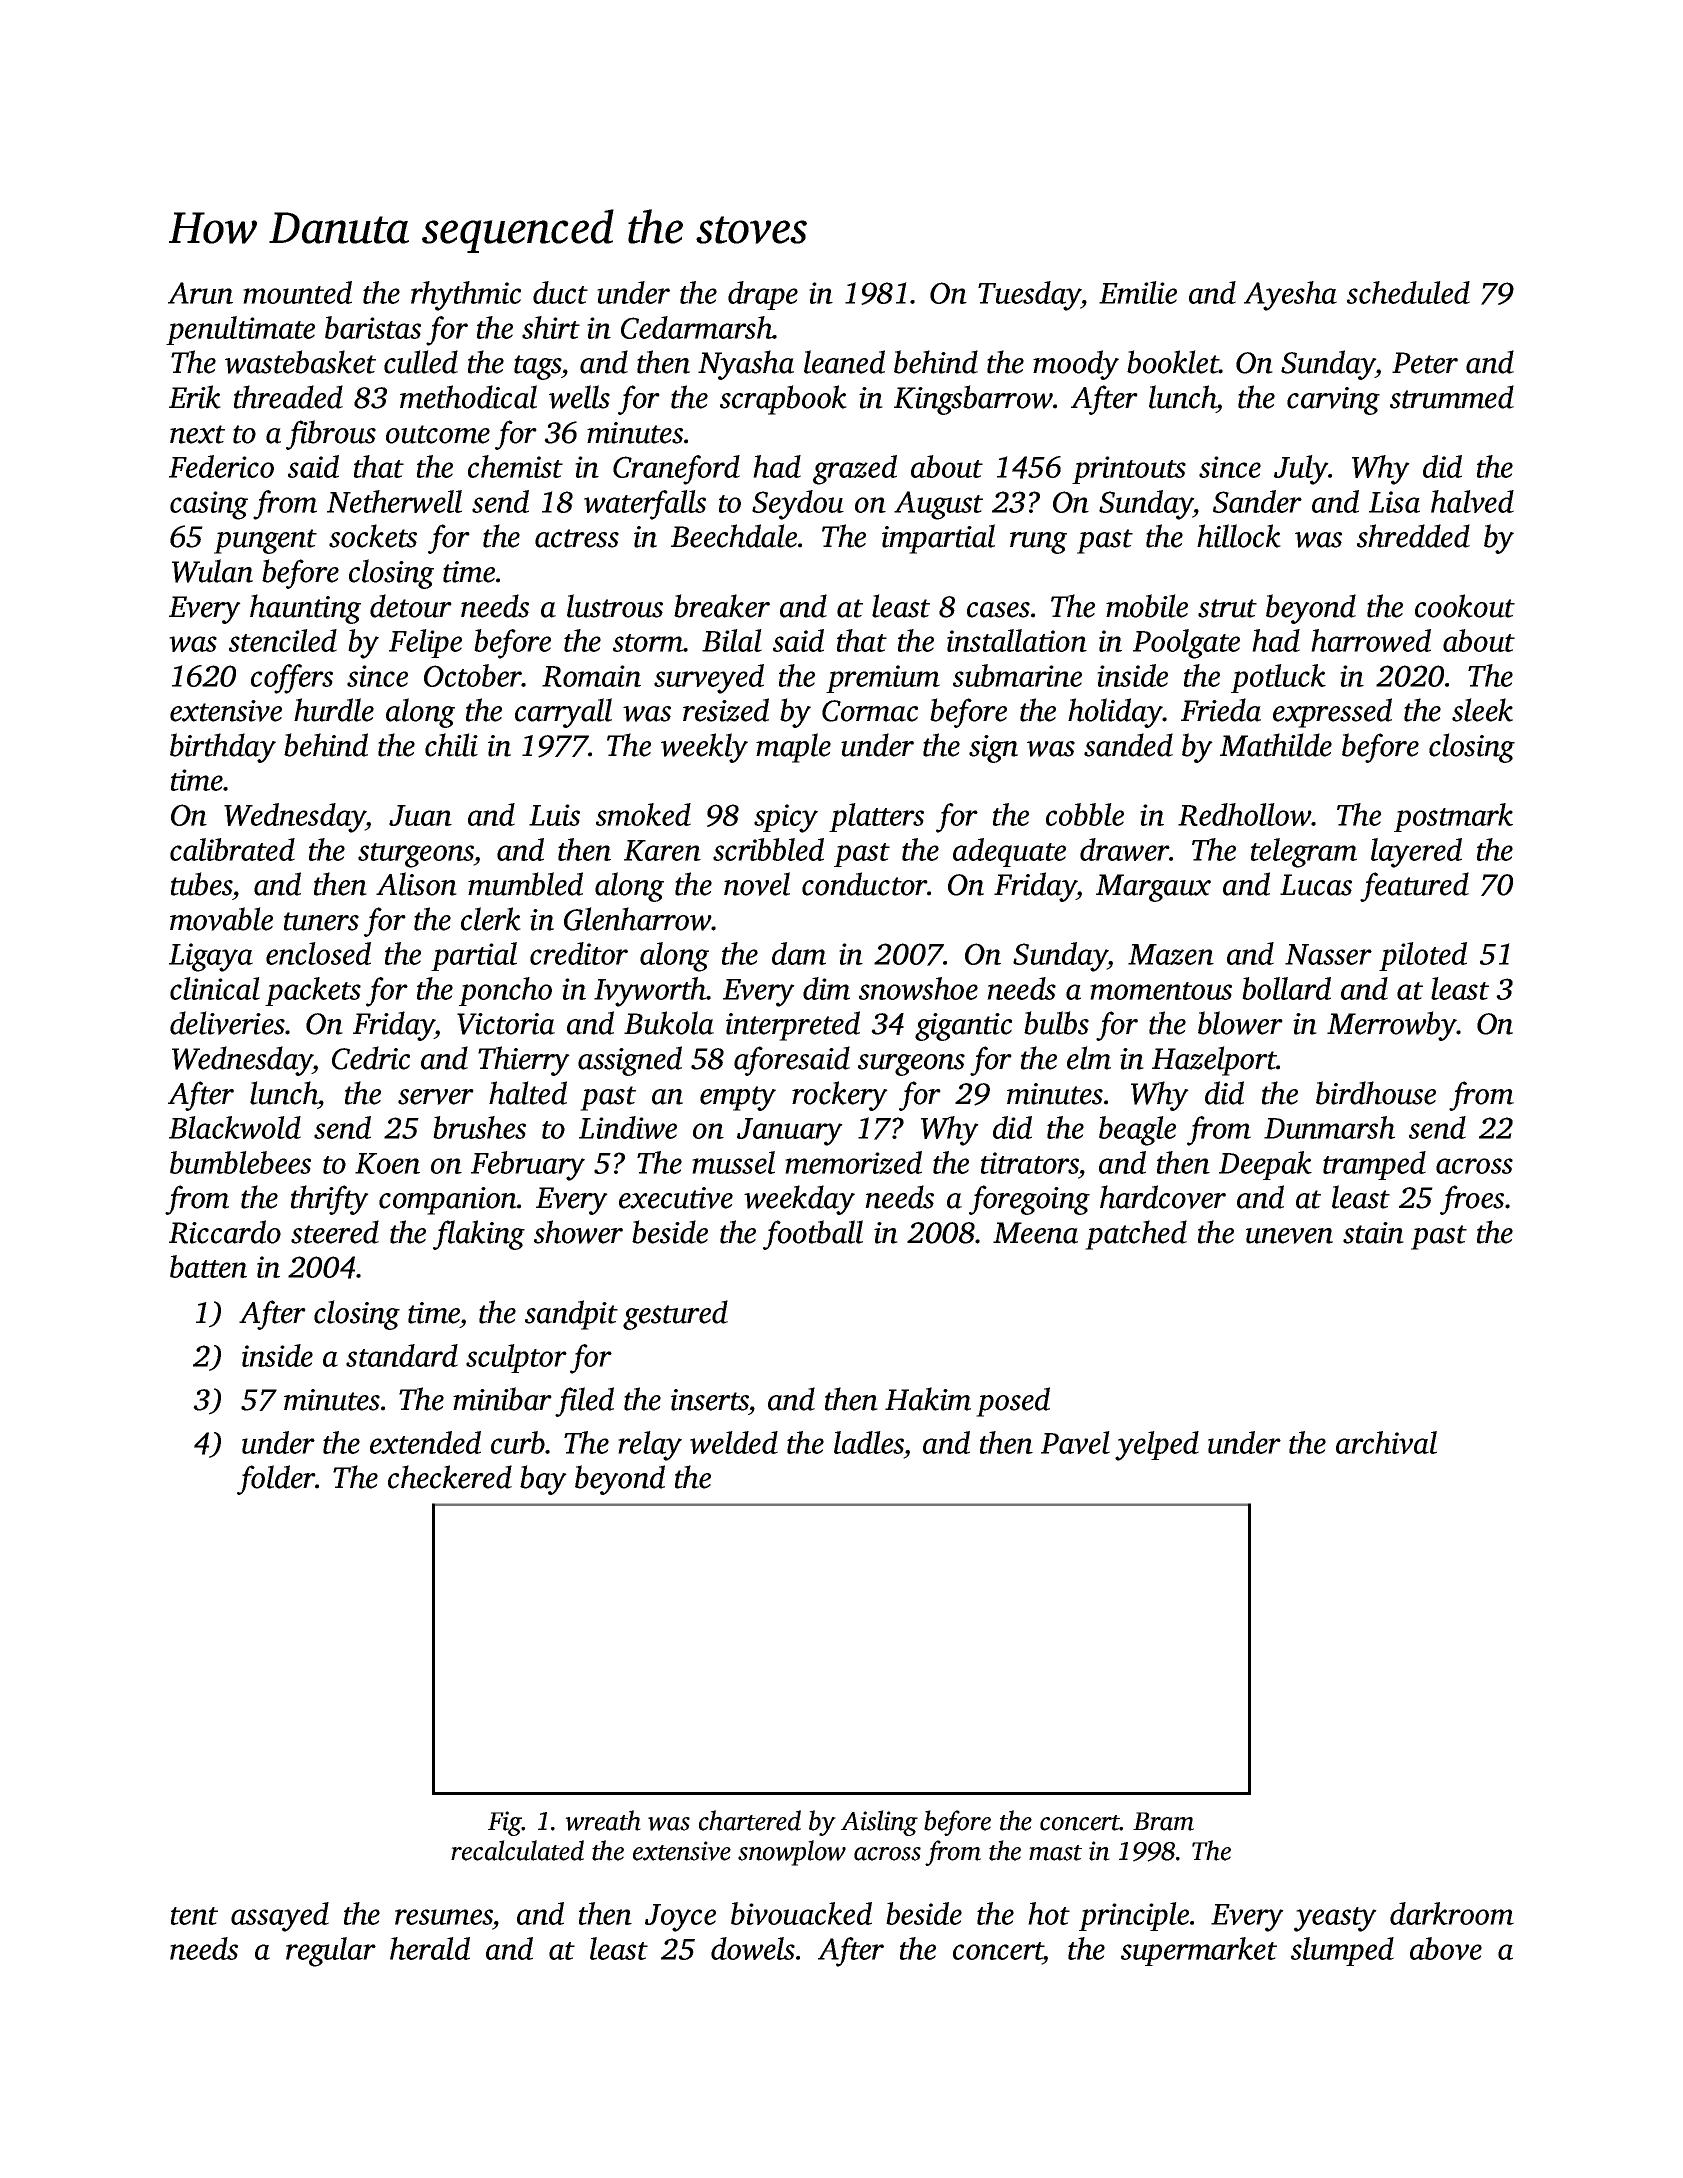  Describe the element at coordinates (1394, 502) in the image. I see `Lisa` at that location.
